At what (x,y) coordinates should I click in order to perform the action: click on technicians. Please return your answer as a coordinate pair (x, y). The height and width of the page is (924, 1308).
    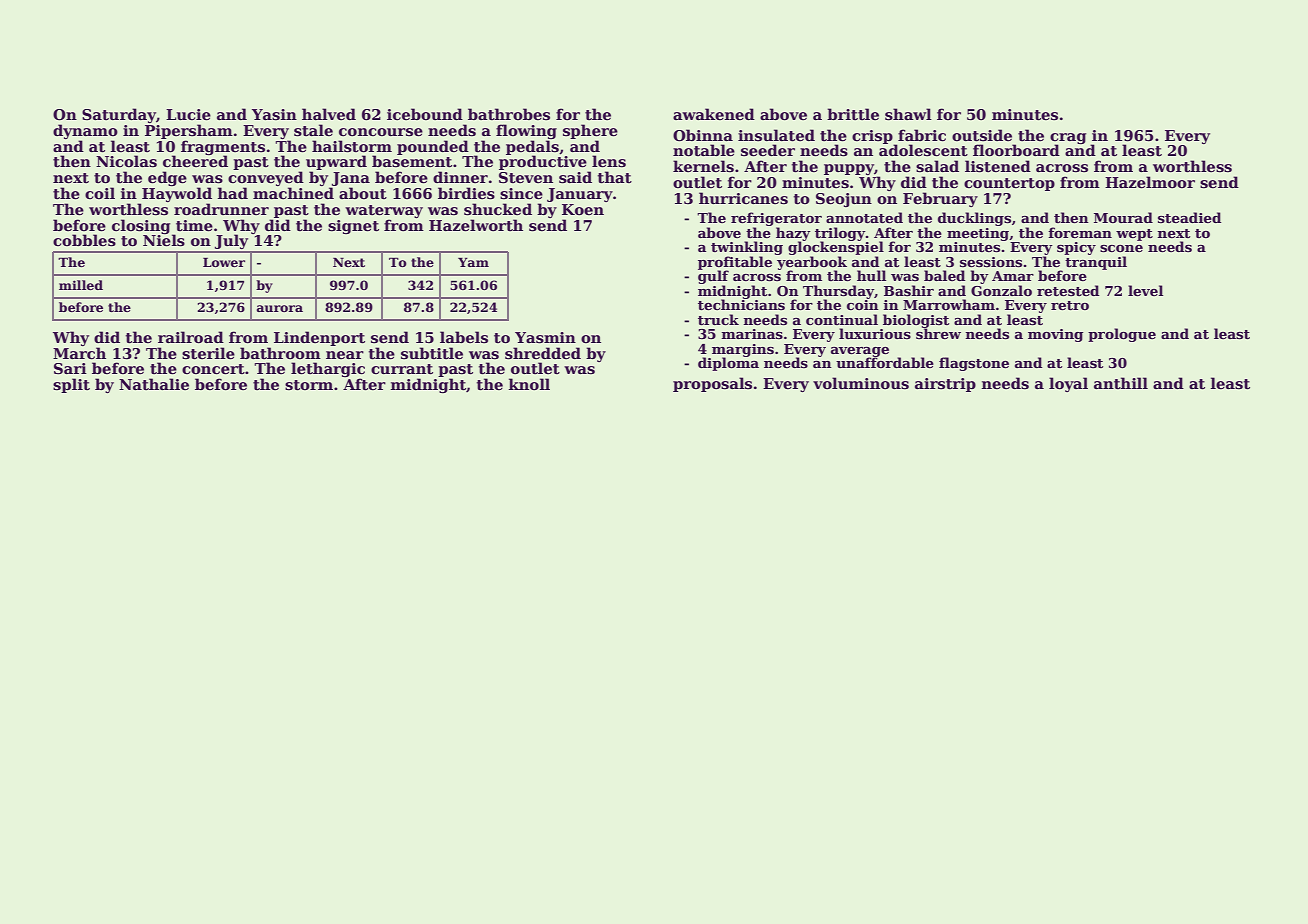
    Looking at the image, I should click on (741, 304).
